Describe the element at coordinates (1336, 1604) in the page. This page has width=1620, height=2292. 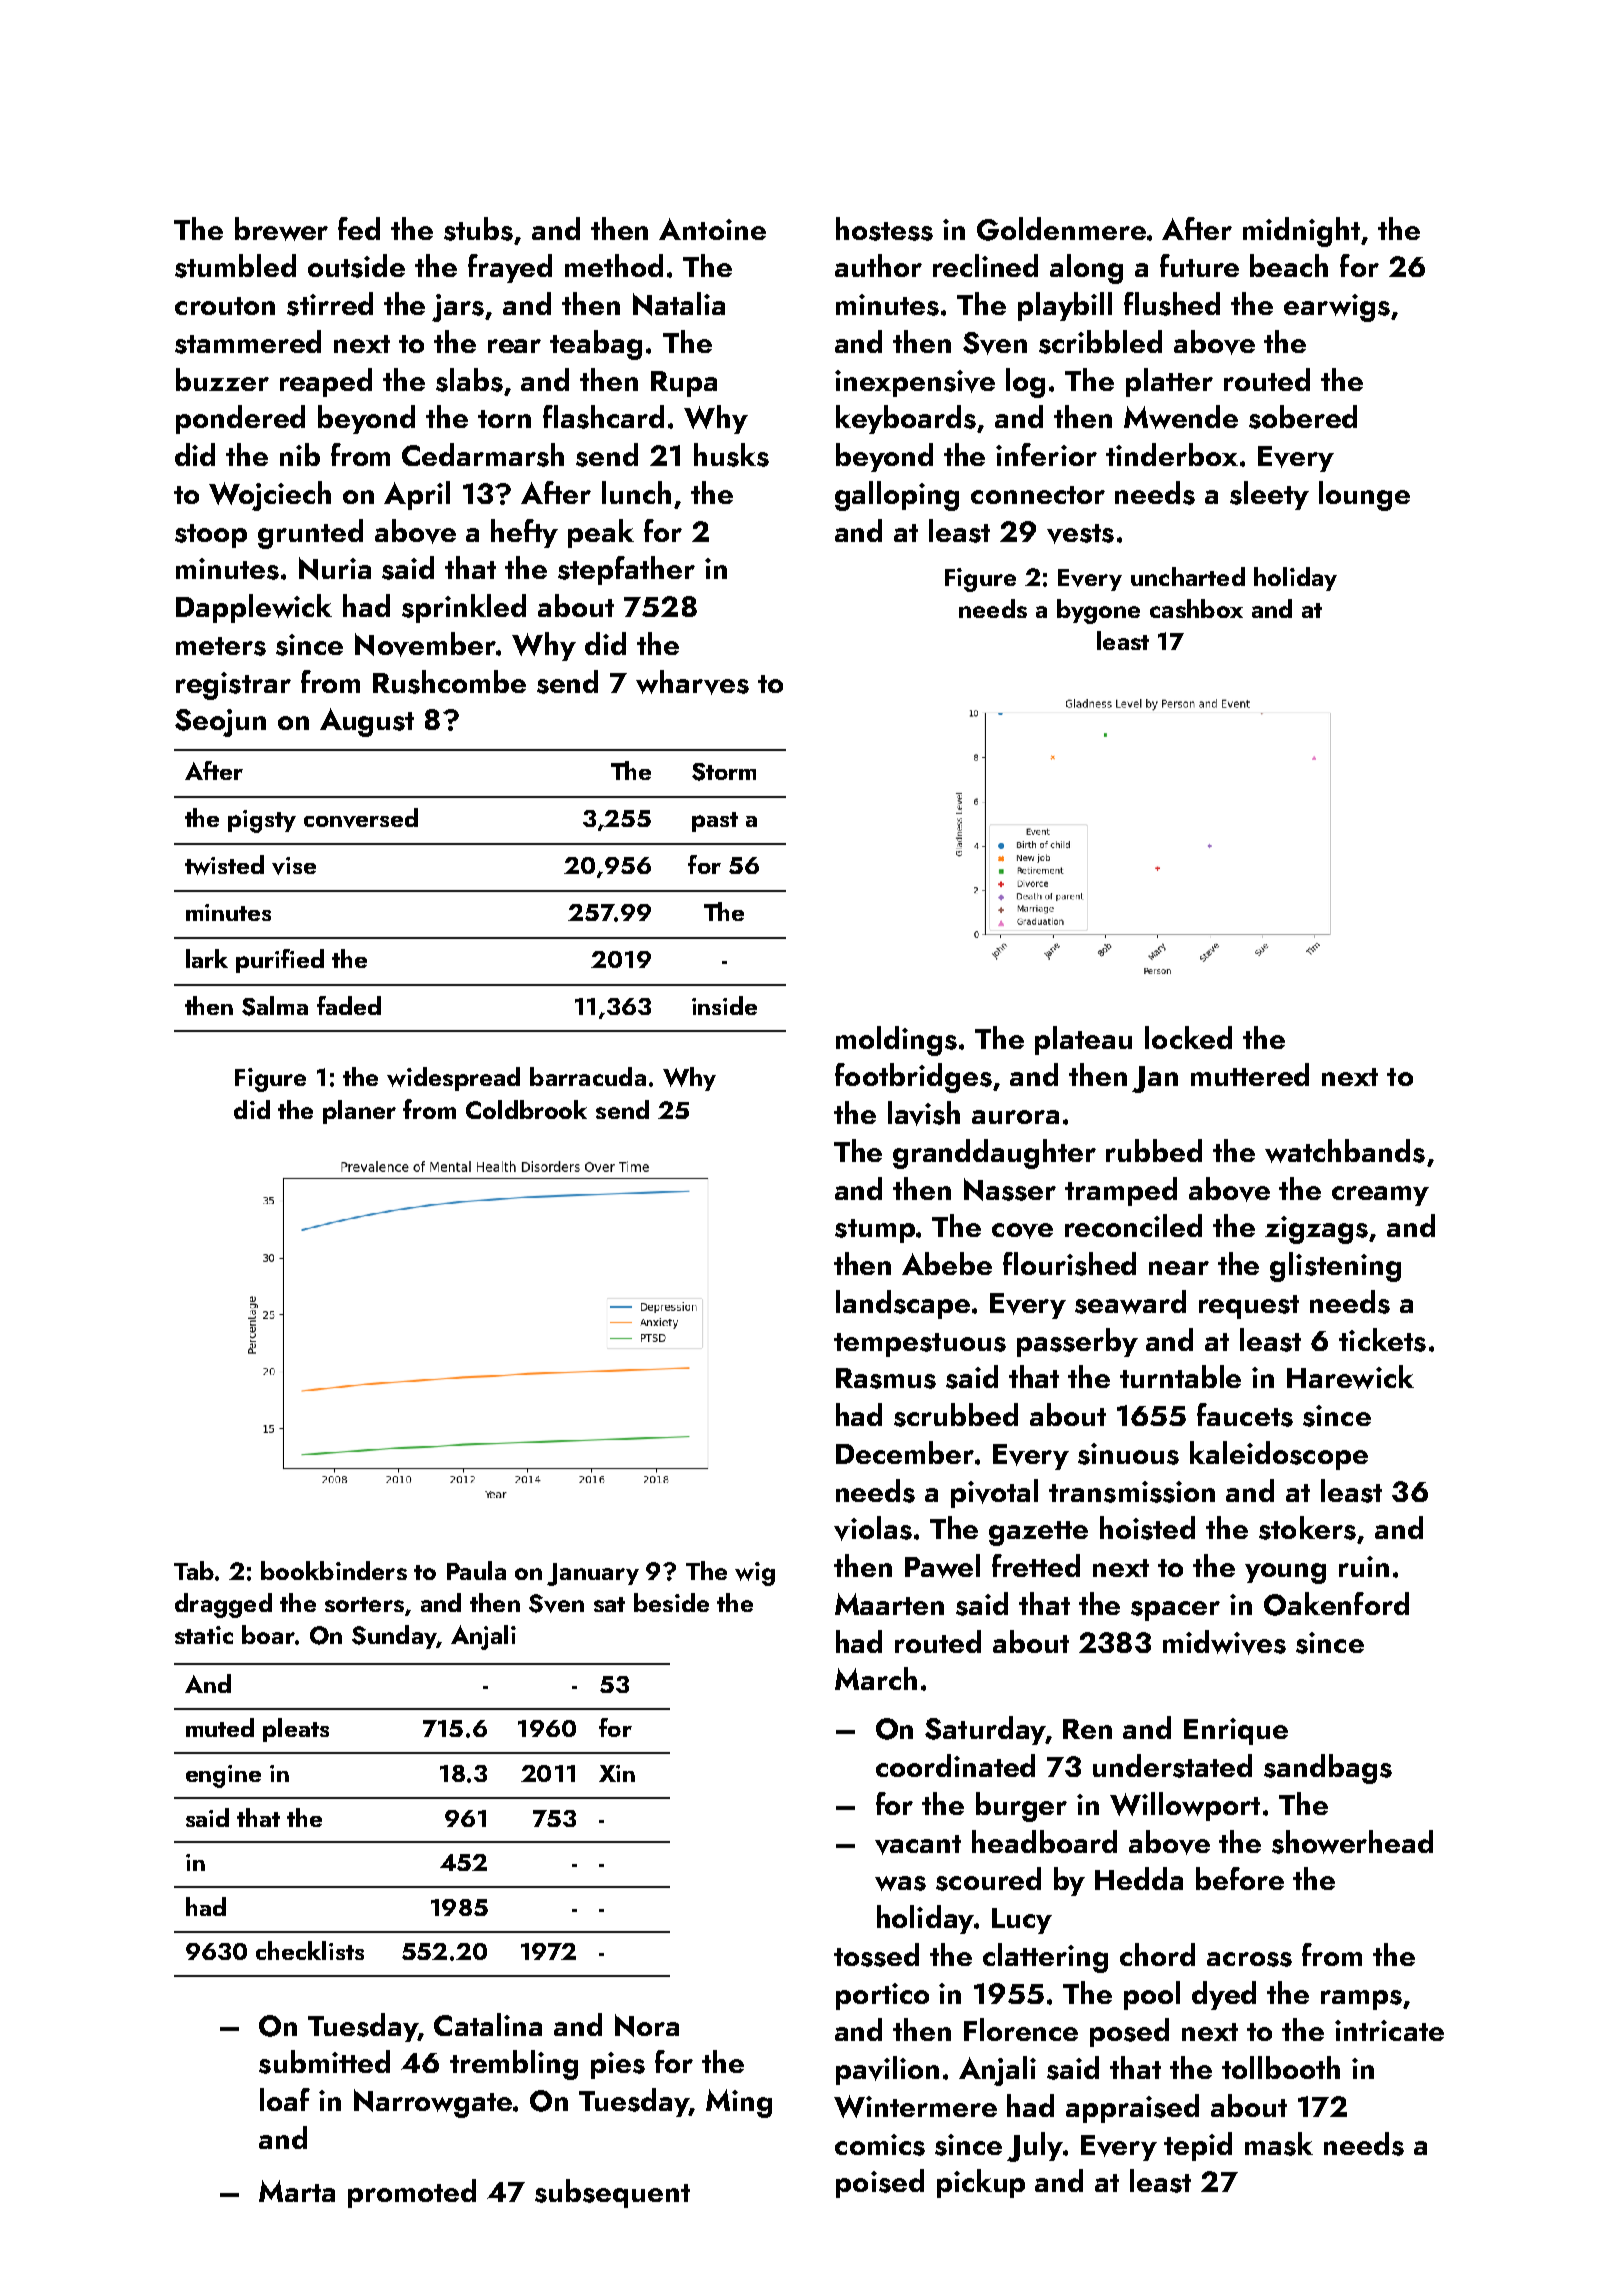
I see `Oakenford` at that location.
